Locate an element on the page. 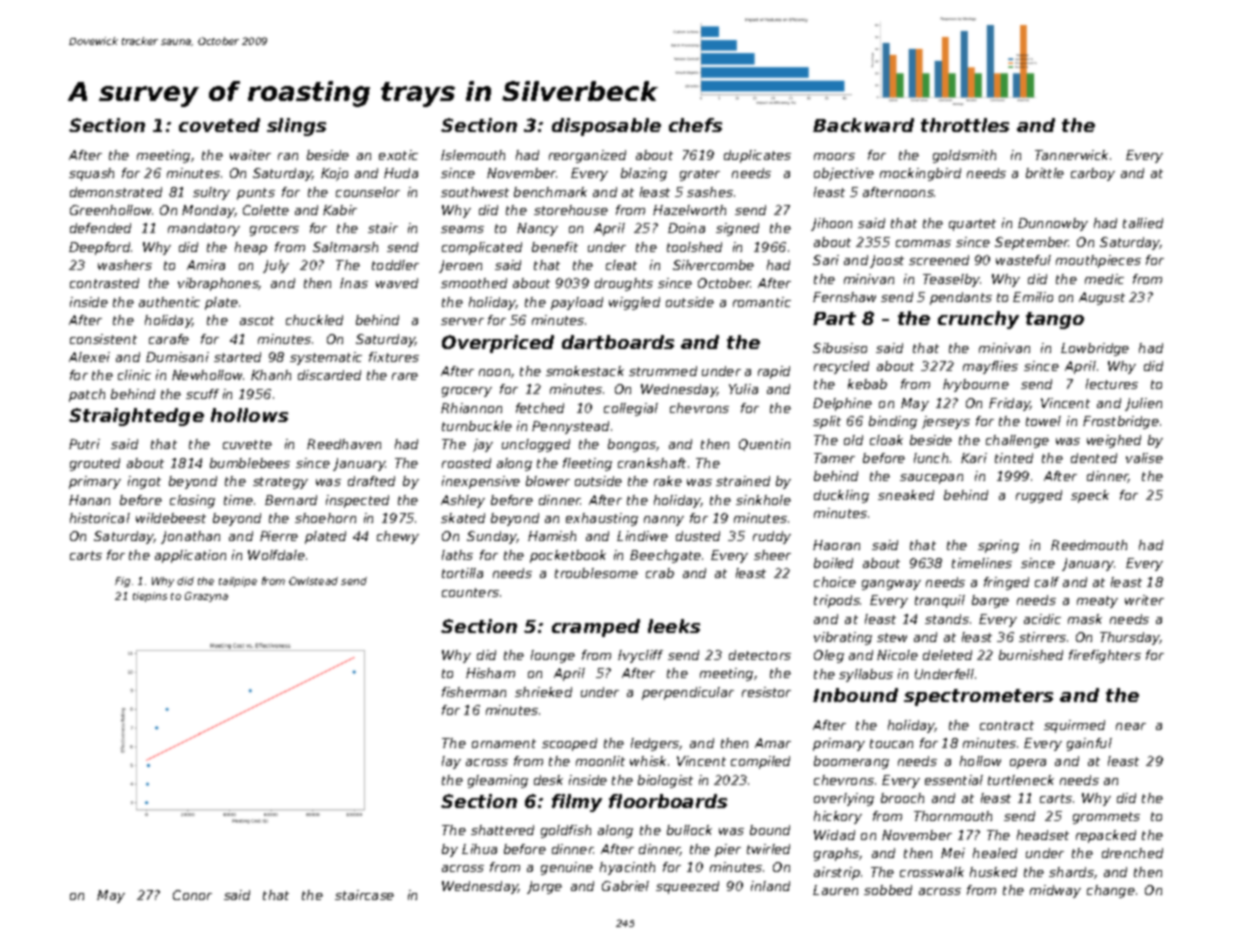 This image has height=952, width=1233. Grazyna is located at coordinates (206, 597).
